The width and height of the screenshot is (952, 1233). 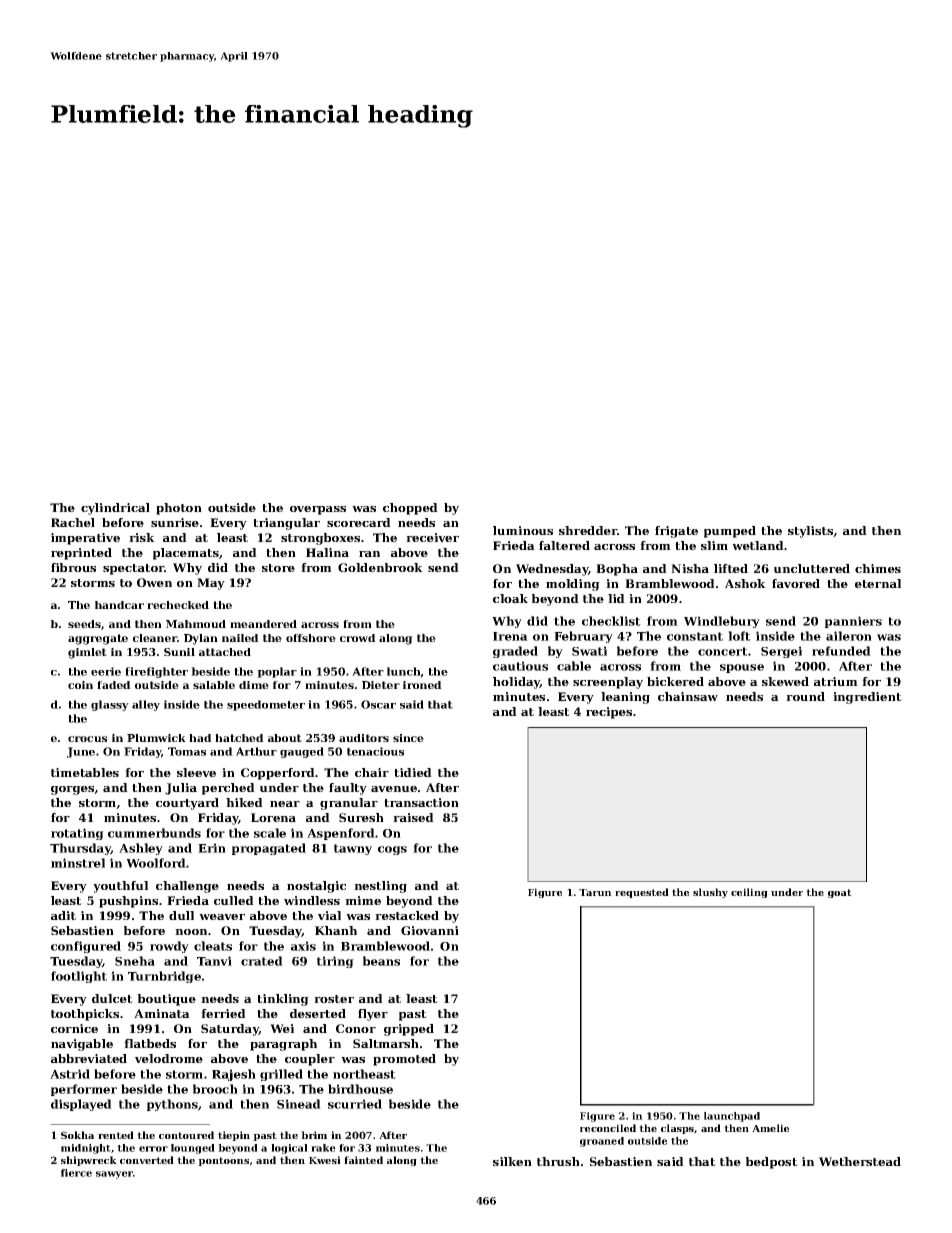 What do you see at coordinates (196, 772) in the screenshot?
I see `sleeve` at bounding box center [196, 772].
